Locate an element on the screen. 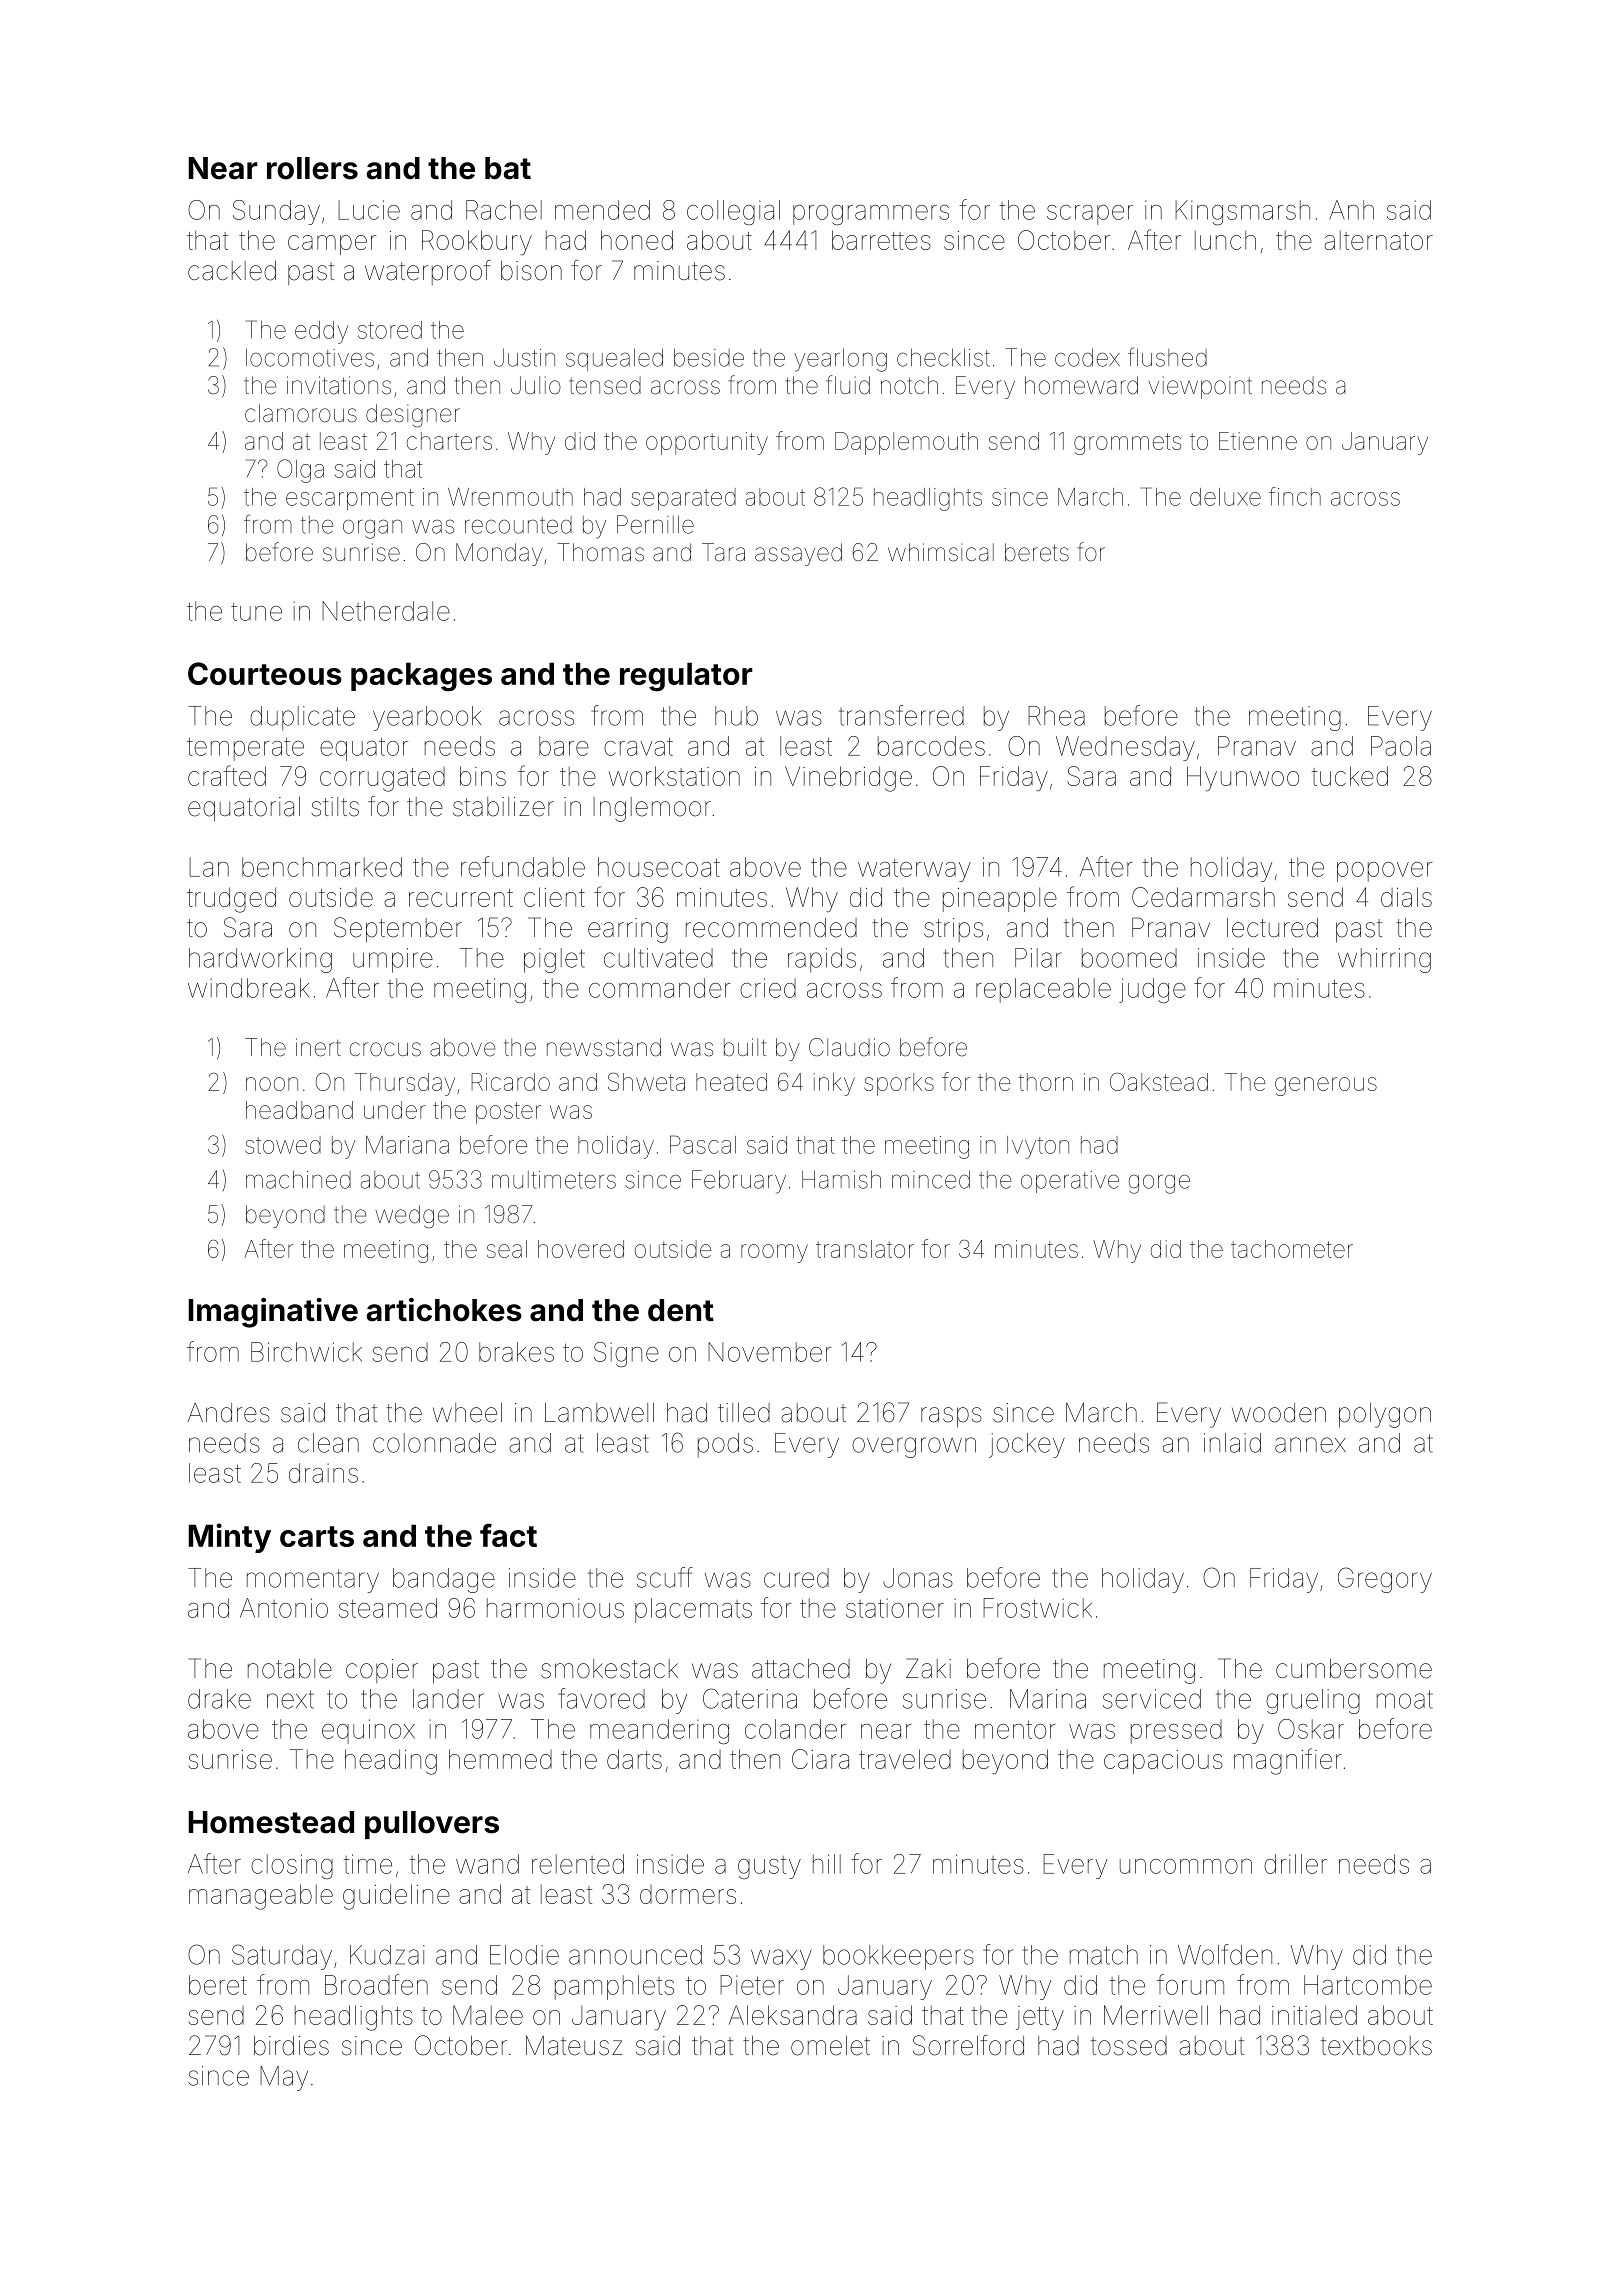  flushed is located at coordinates (1167, 357).
